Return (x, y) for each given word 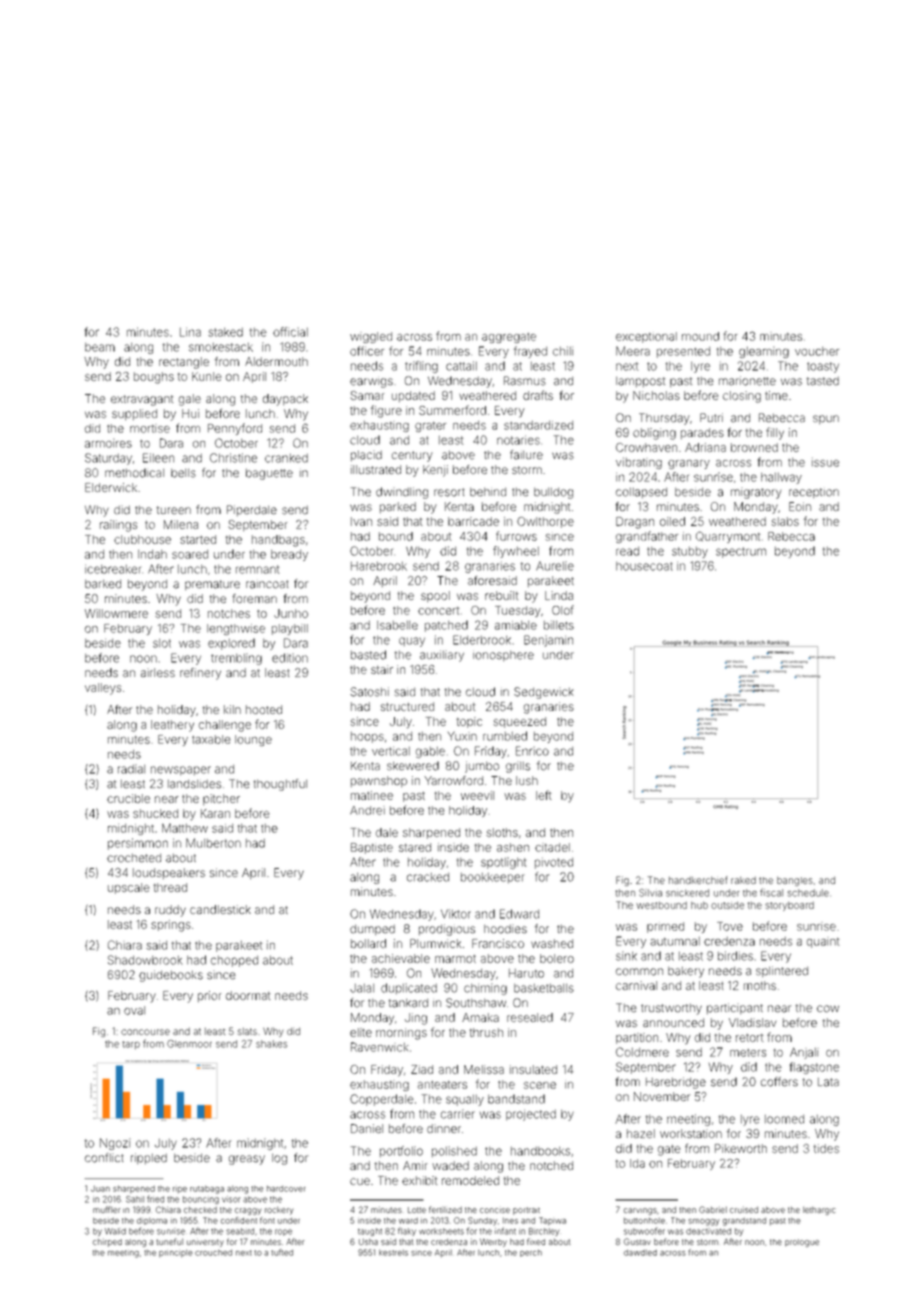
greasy (247, 1160)
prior (209, 996)
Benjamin (548, 641)
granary (689, 464)
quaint (823, 942)
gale (190, 400)
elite (361, 1032)
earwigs (371, 383)
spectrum (741, 552)
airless (158, 672)
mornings (401, 1034)
